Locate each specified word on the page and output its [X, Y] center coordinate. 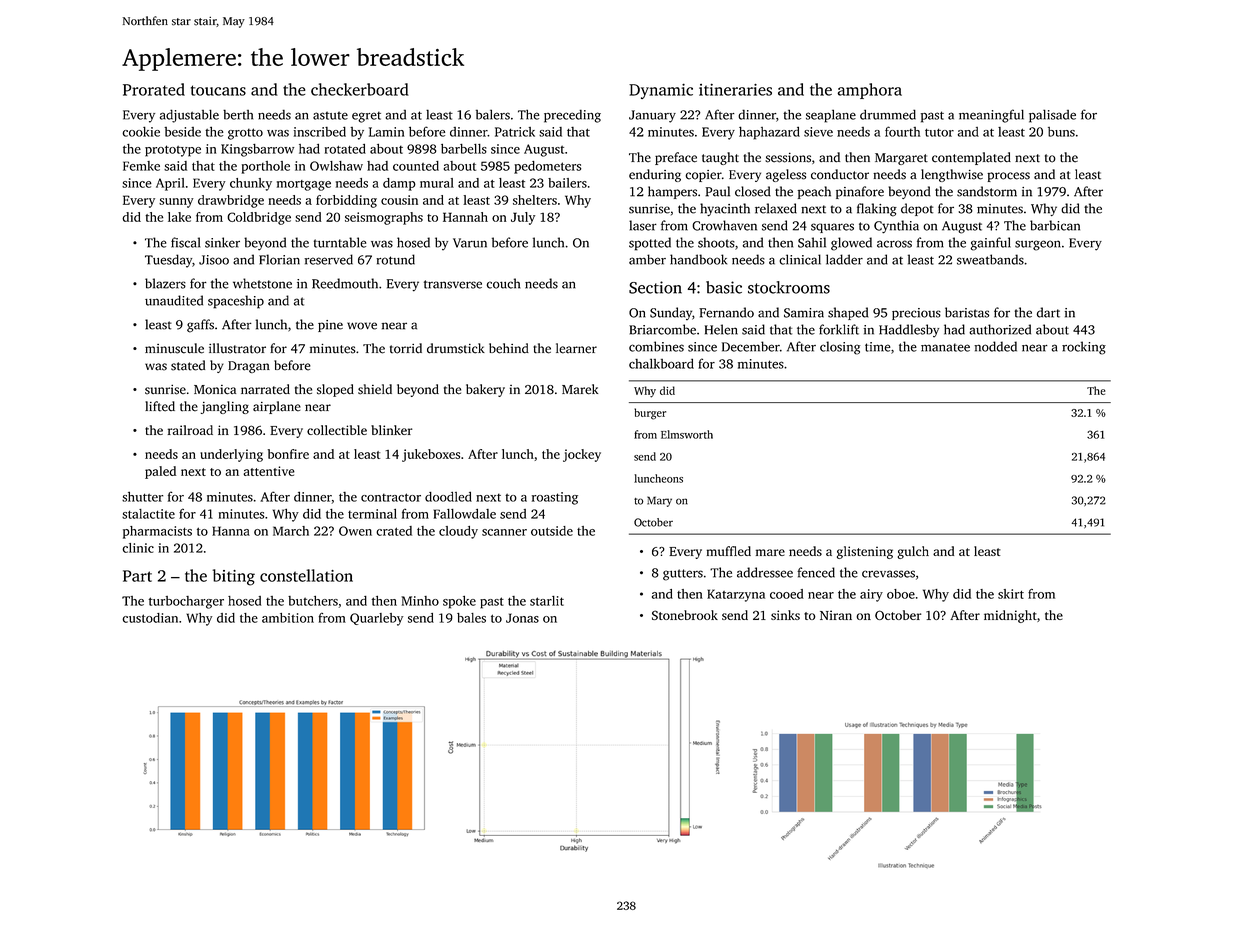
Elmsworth [687, 434]
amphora [870, 91]
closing [840, 348]
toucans [218, 90]
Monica [215, 390]
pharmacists [157, 532]
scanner [504, 532]
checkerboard [360, 89]
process [1008, 177]
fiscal [185, 242]
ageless [786, 175]
